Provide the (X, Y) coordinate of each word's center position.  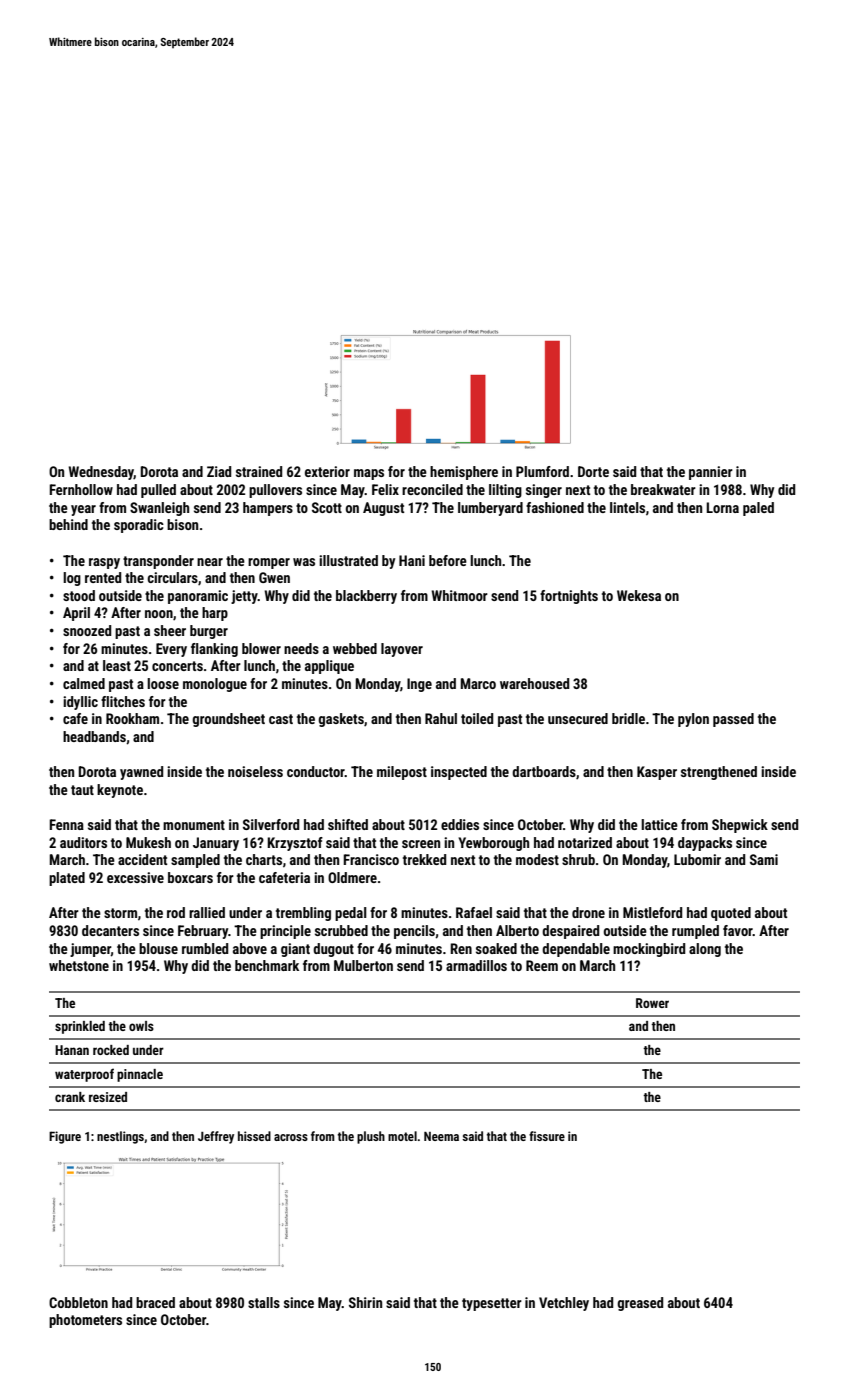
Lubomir (697, 859)
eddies (460, 824)
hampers (268, 509)
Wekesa (639, 595)
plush (371, 1137)
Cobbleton (78, 1302)
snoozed (87, 630)
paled (758, 509)
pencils (414, 932)
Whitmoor (459, 595)
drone (588, 912)
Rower (652, 1003)
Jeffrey (216, 1137)
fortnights (569, 597)
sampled (195, 861)
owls (141, 1026)
